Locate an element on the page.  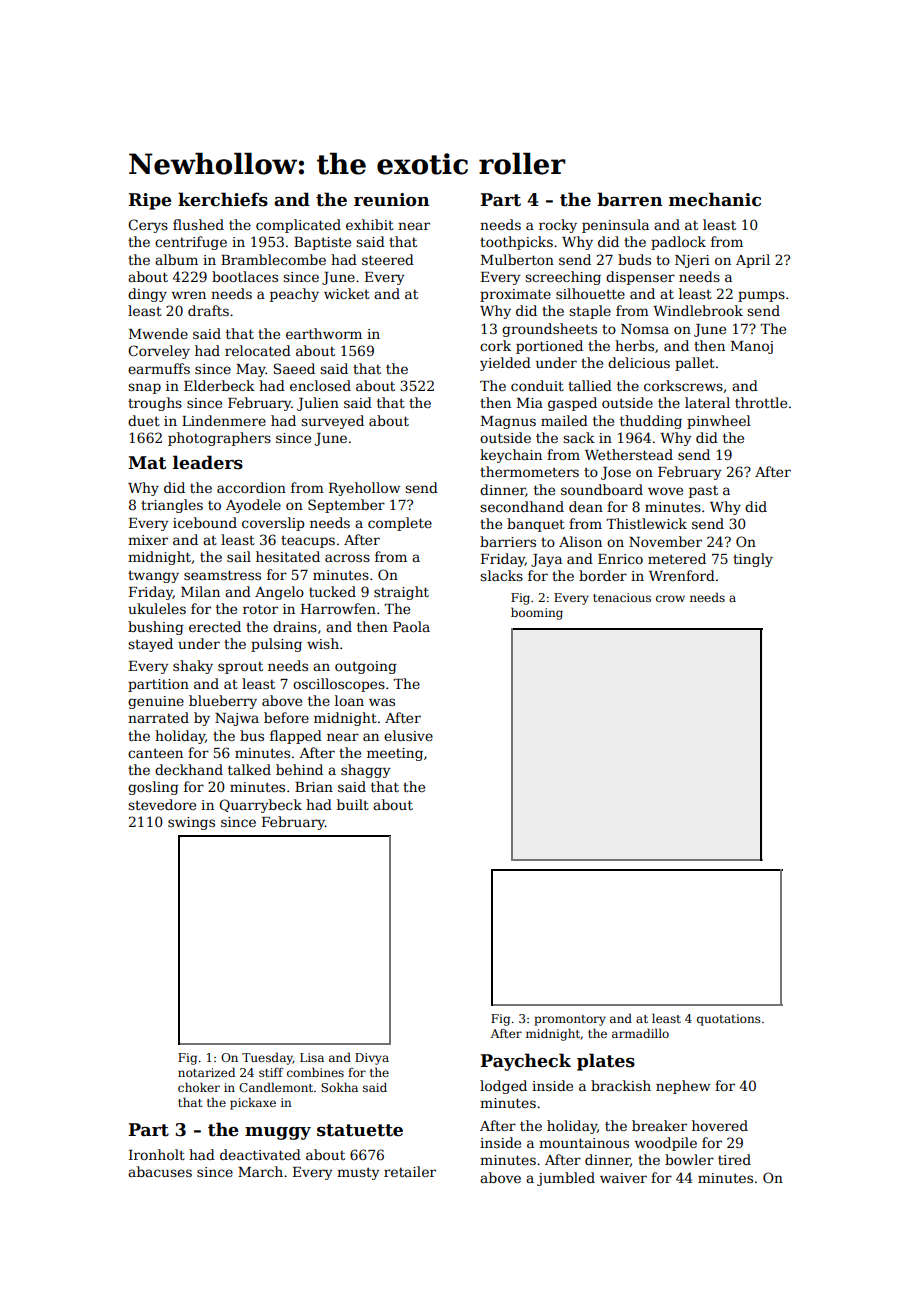
reunion is located at coordinates (392, 200).
